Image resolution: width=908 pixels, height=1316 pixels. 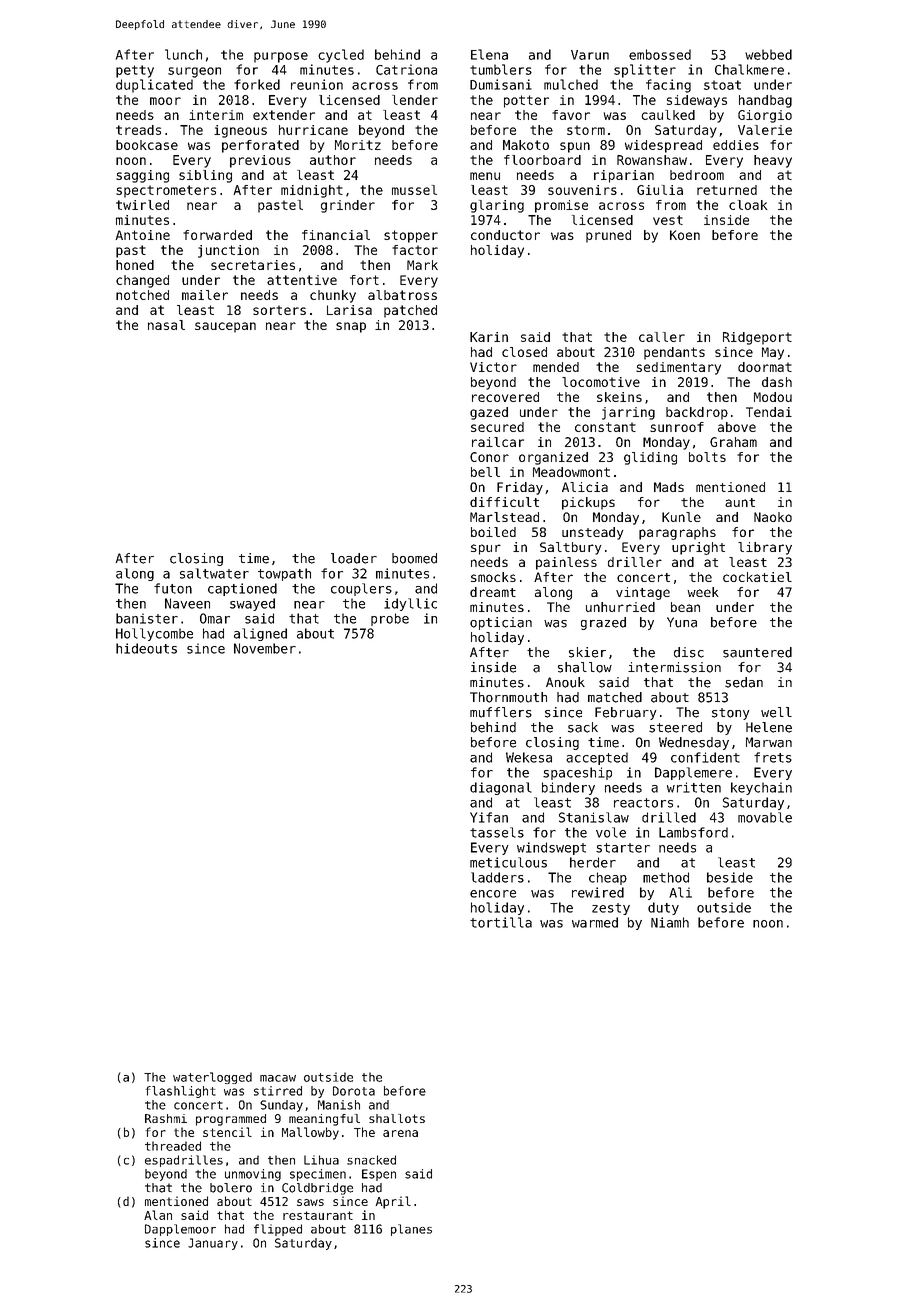 I want to click on sedan, so click(x=744, y=682).
